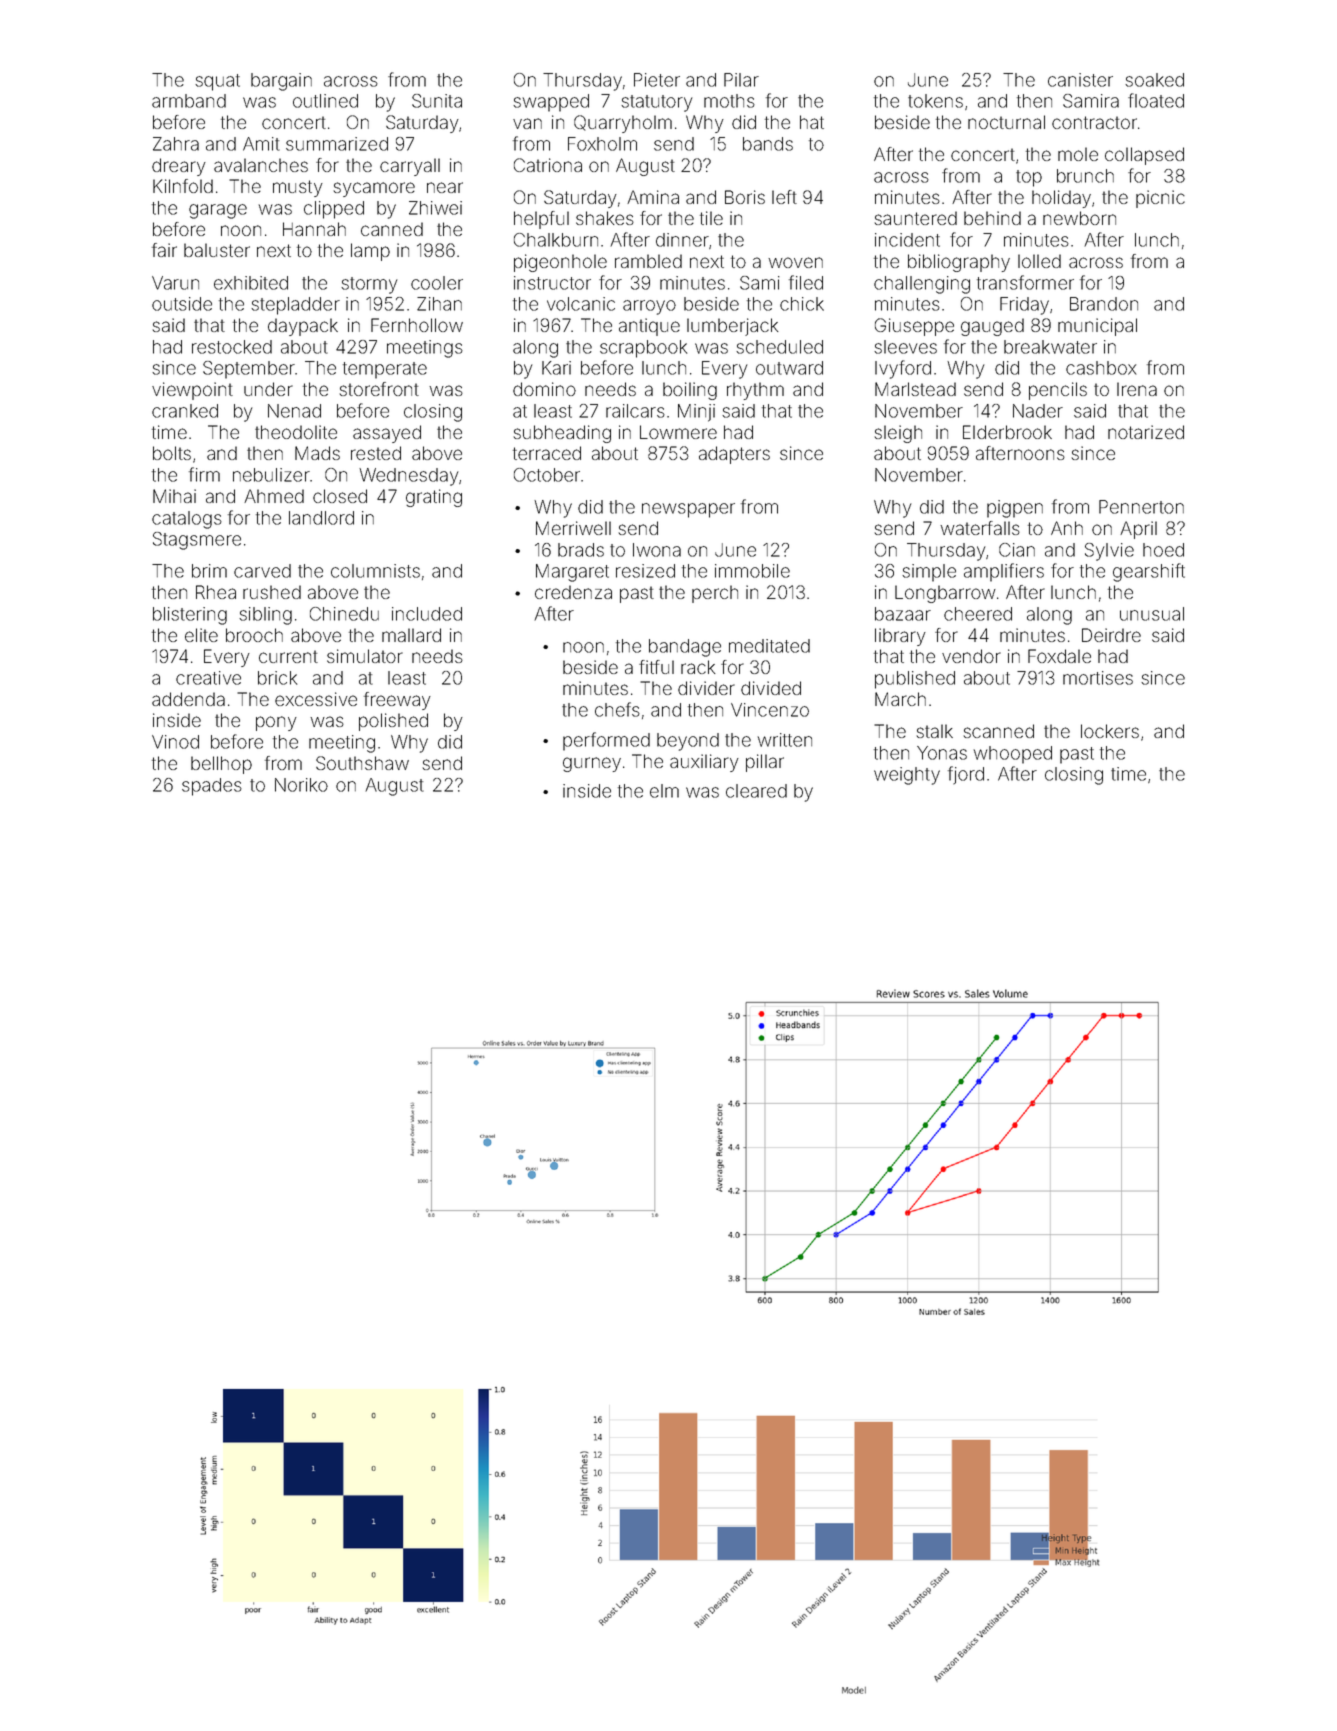  I want to click on outside, so click(182, 304).
